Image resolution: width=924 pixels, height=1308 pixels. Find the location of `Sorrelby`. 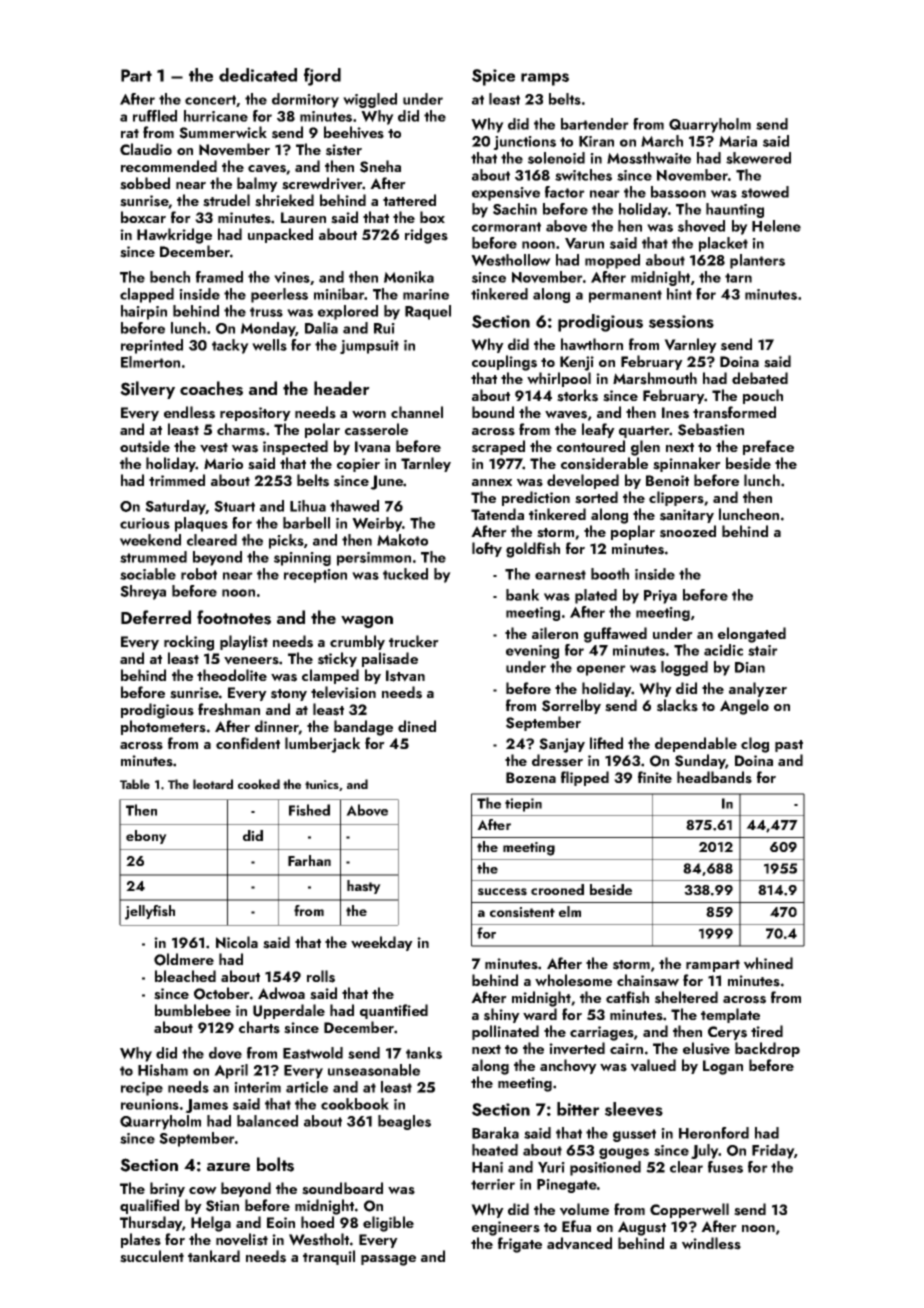

Sorrelby is located at coordinates (571, 706).
